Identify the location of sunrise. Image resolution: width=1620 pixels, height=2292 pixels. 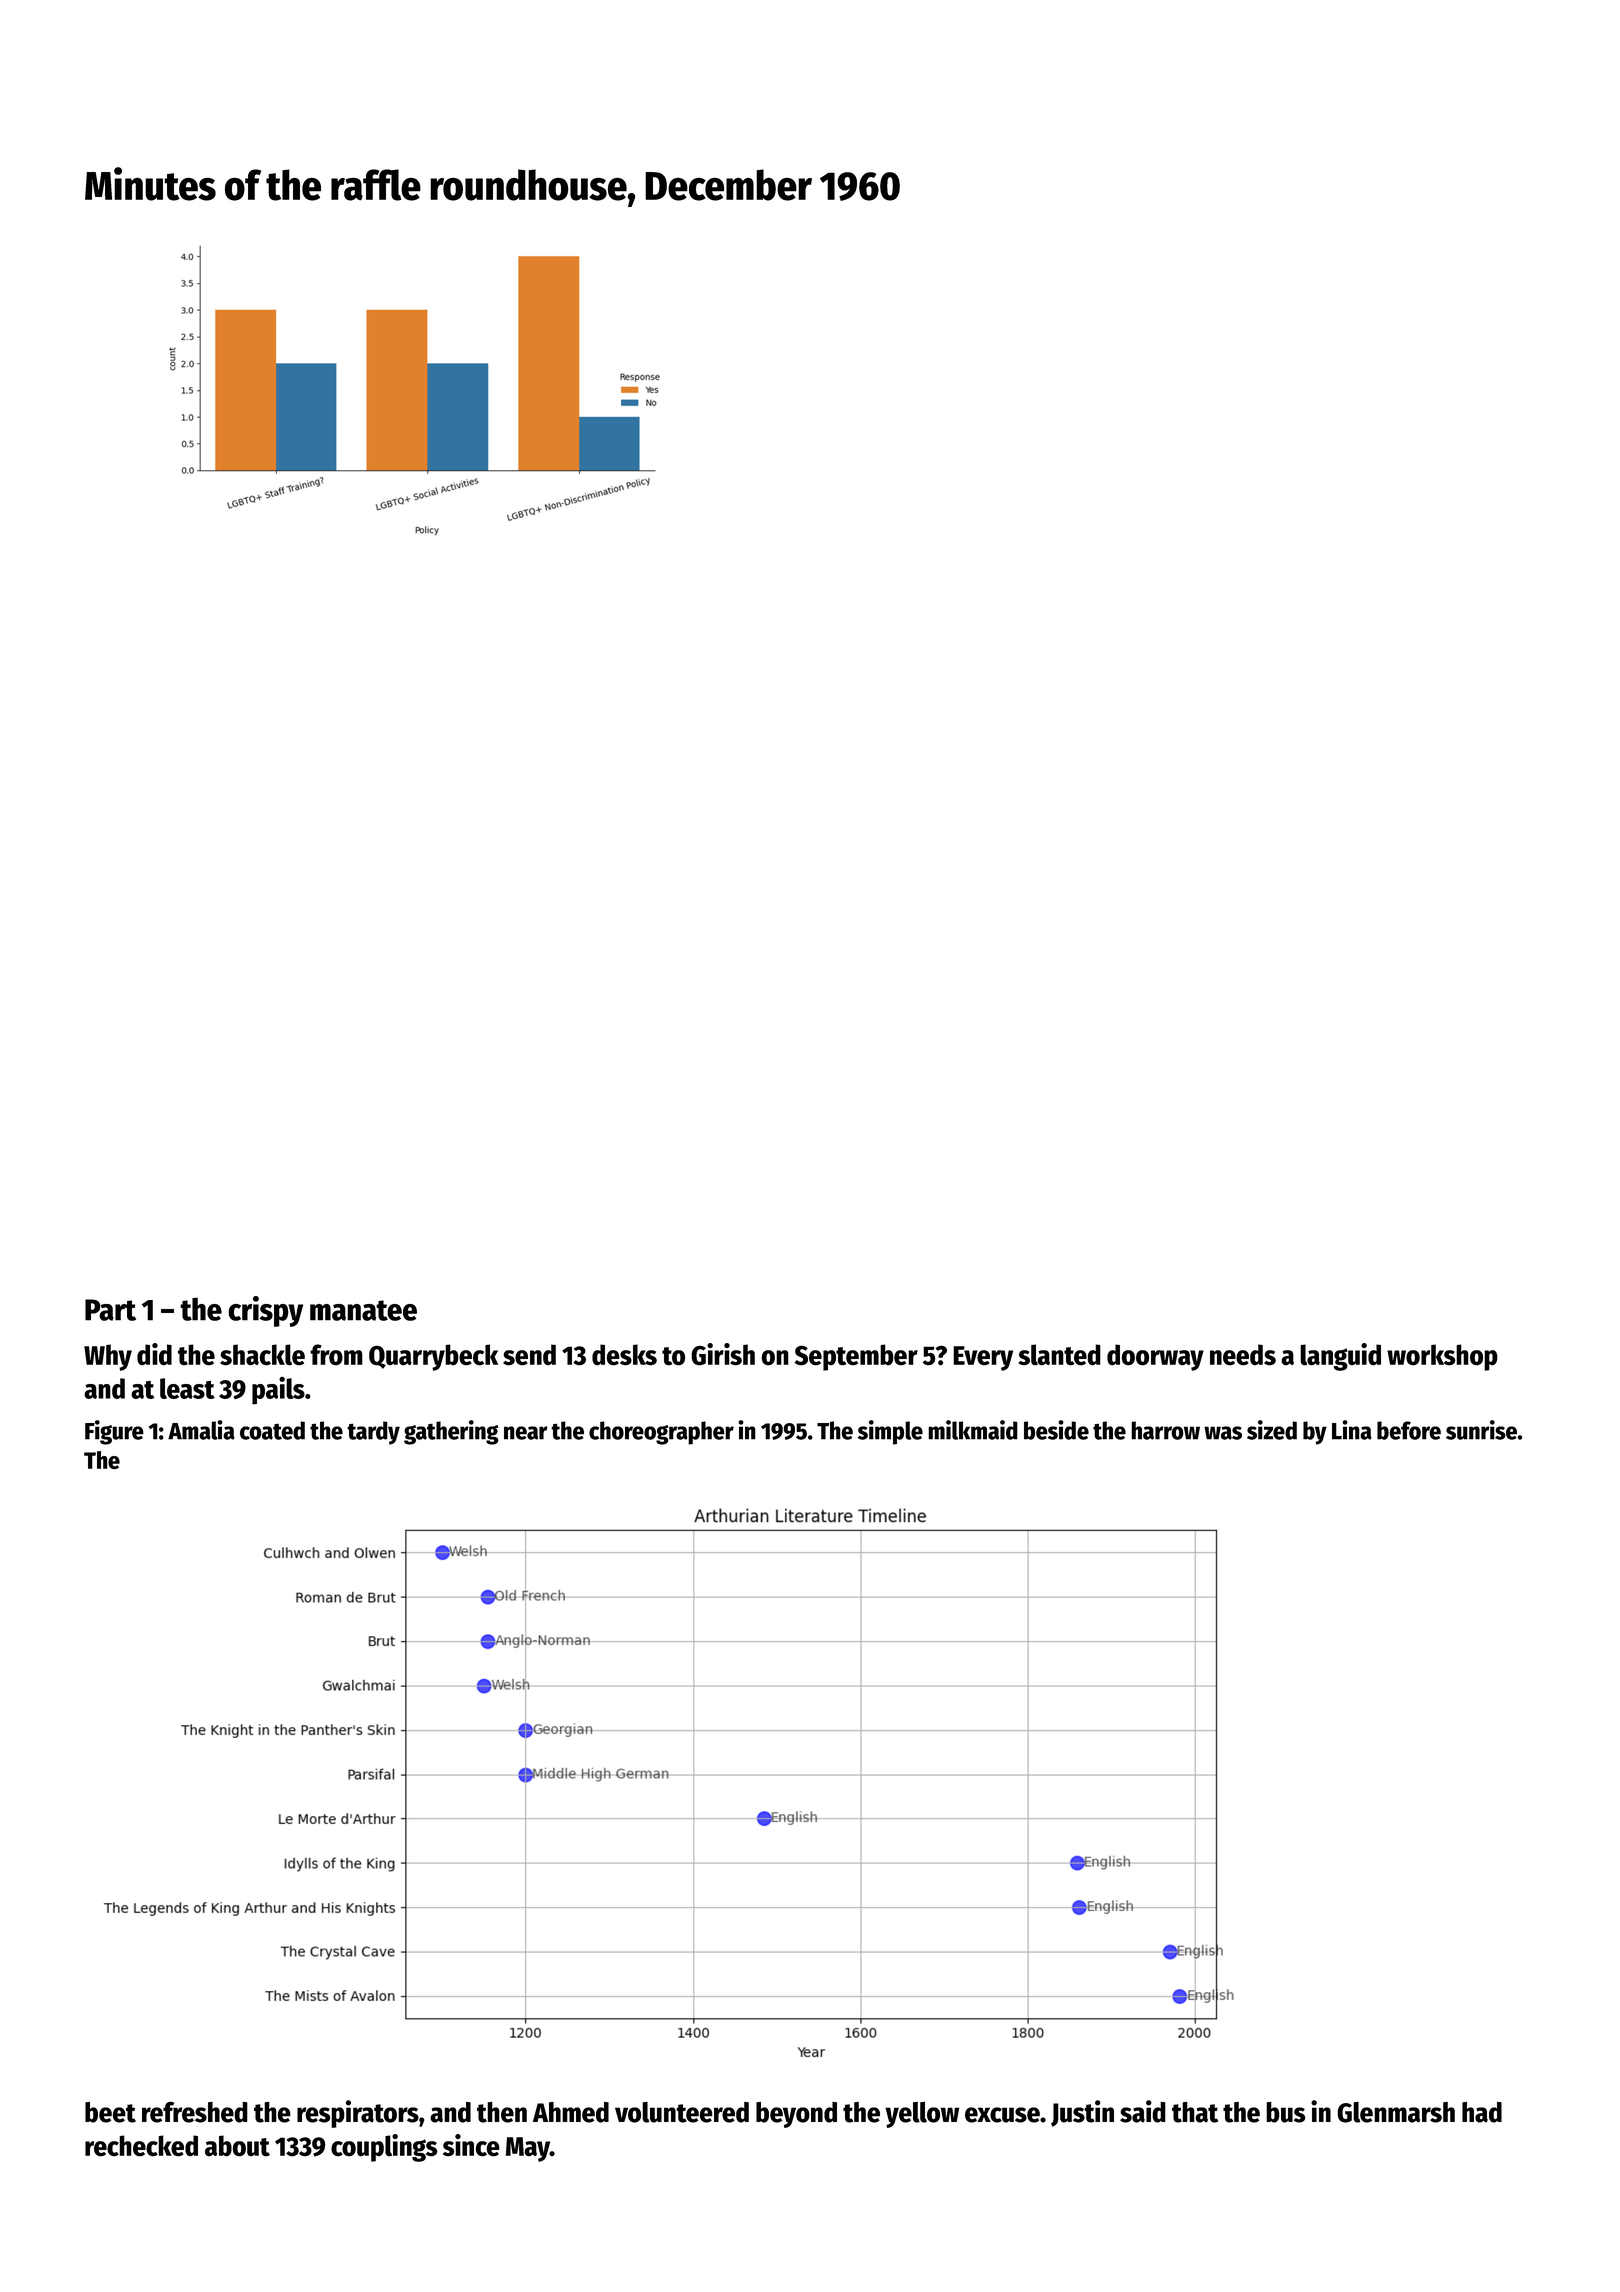
(1481, 1430).
